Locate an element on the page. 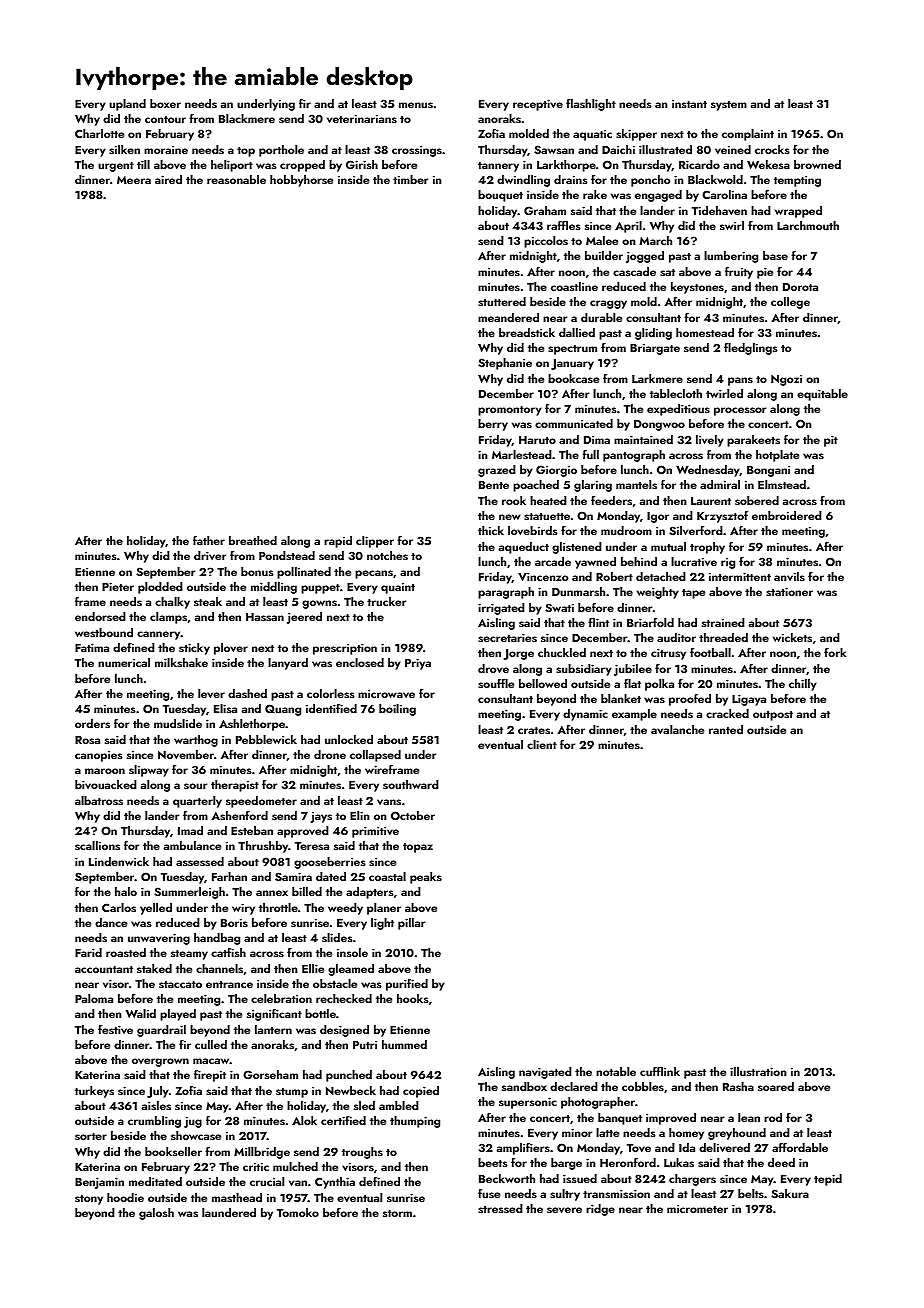 The image size is (924, 1308). auditor is located at coordinates (676, 637).
